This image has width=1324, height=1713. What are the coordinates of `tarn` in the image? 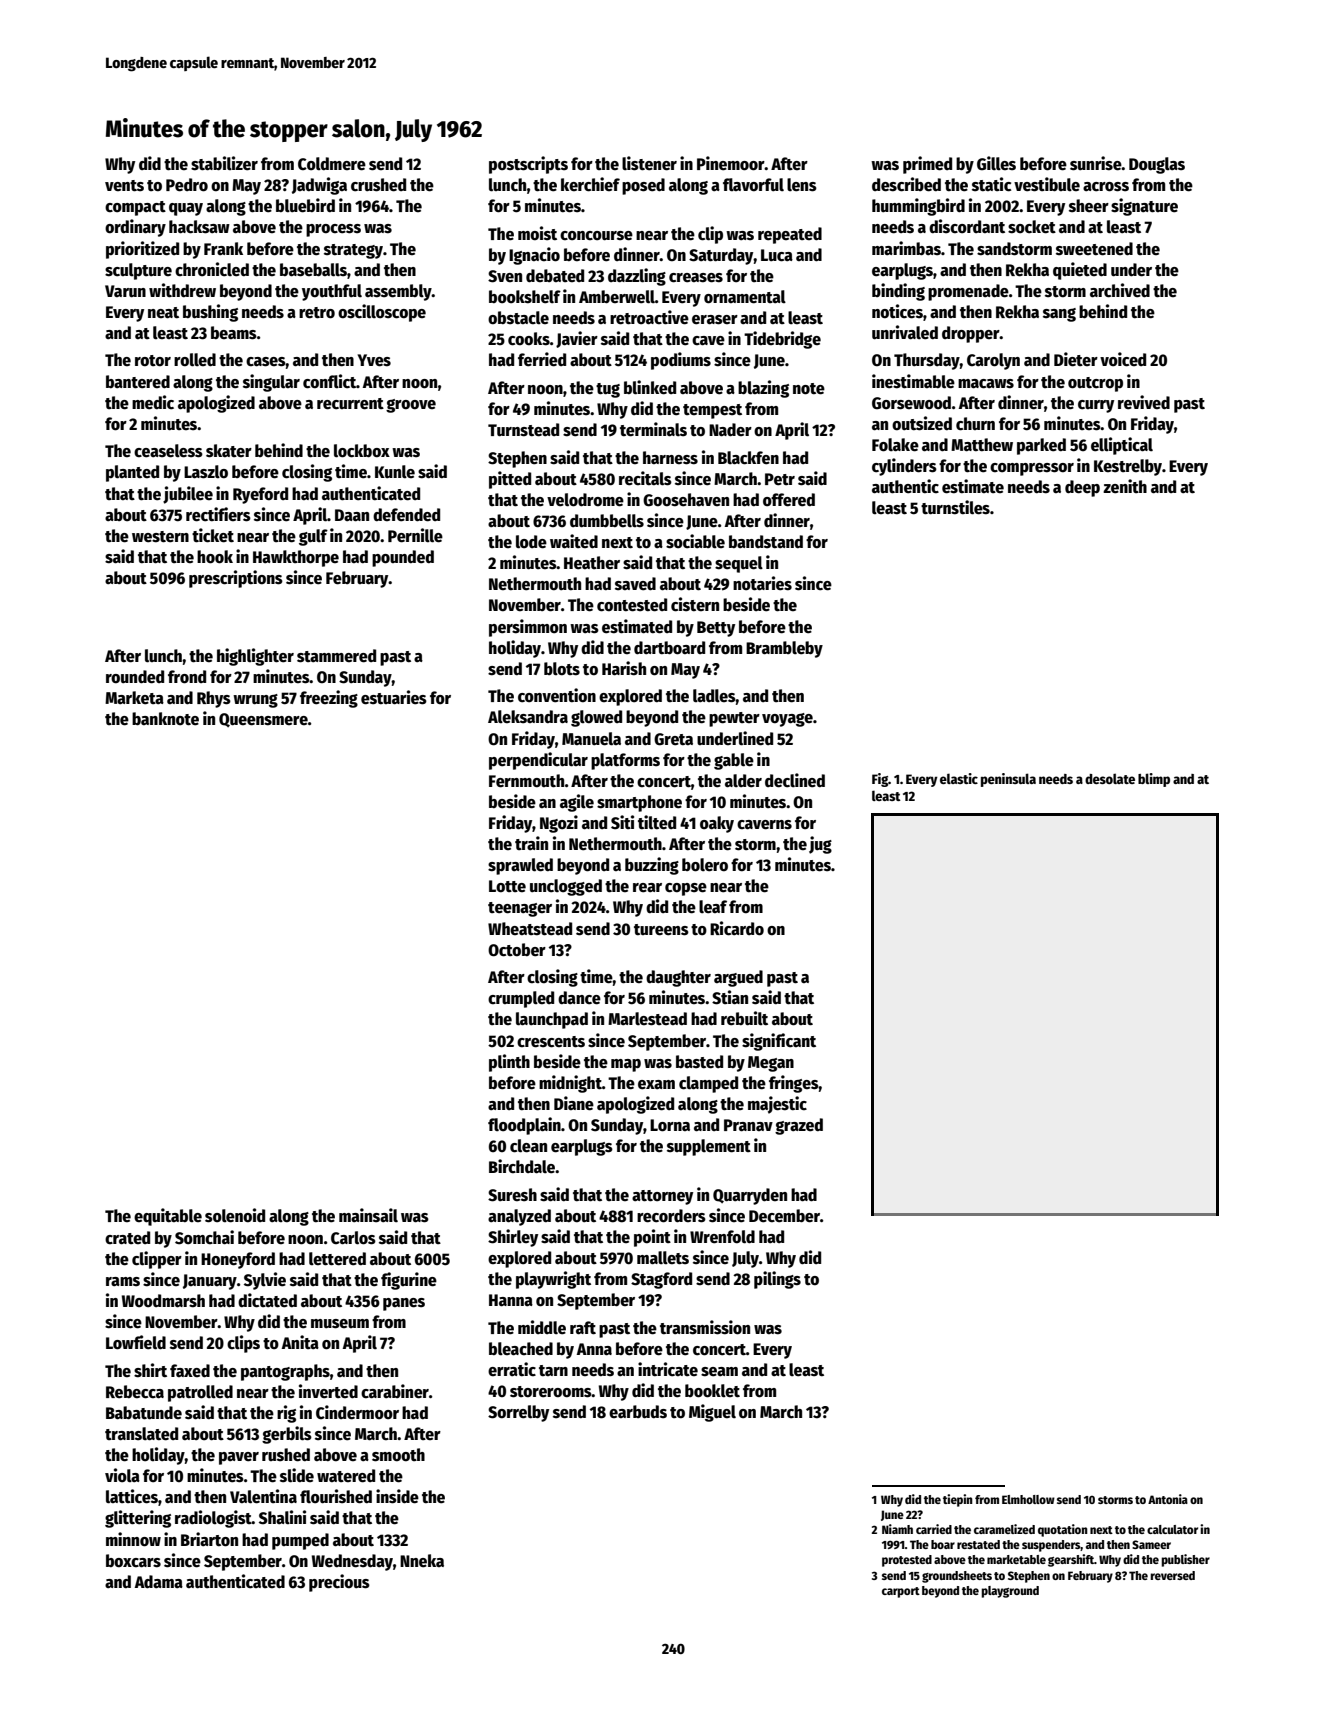 It's located at (553, 1370).
